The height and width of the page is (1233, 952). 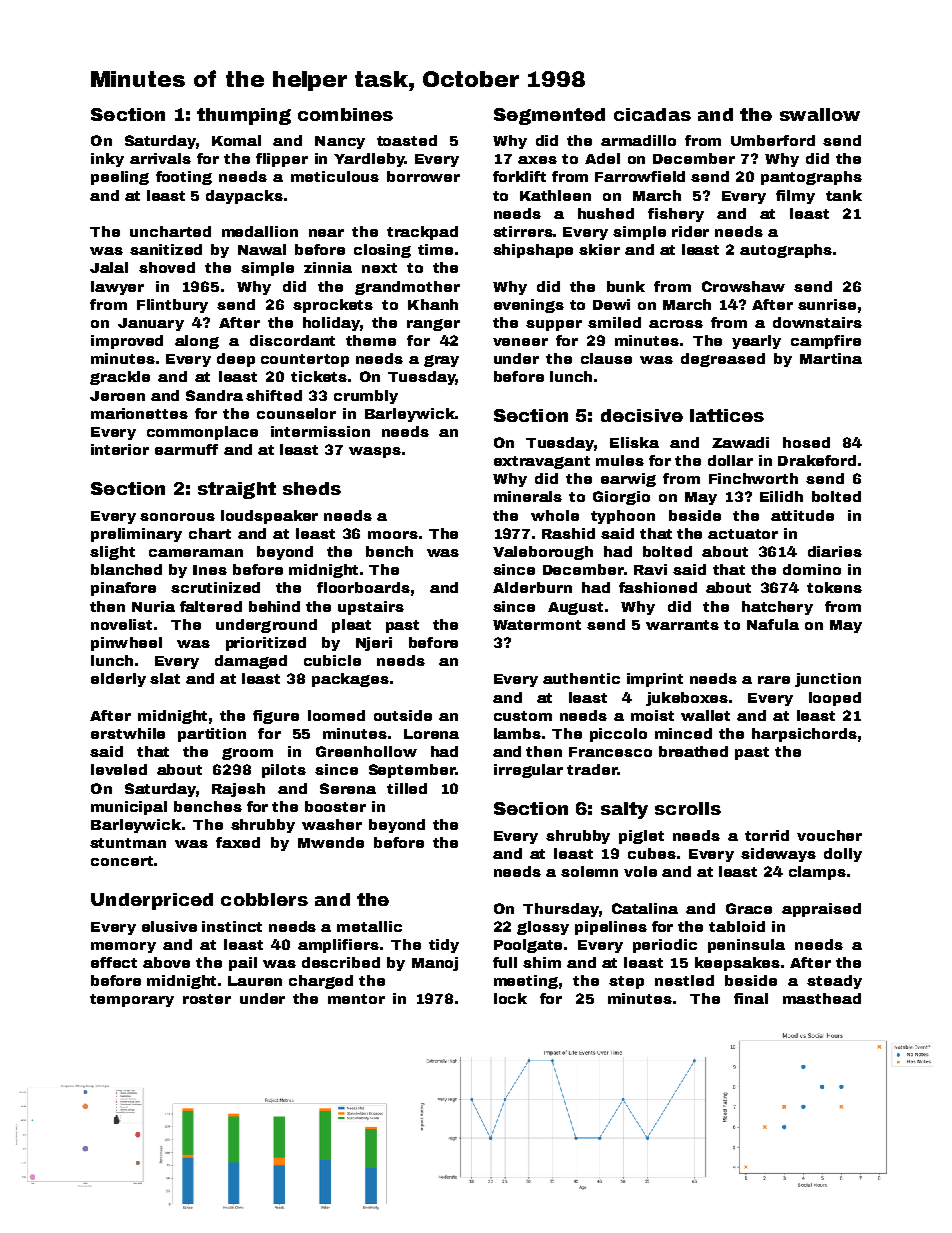 What do you see at coordinates (172, 306) in the page?
I see `Flintbury` at bounding box center [172, 306].
